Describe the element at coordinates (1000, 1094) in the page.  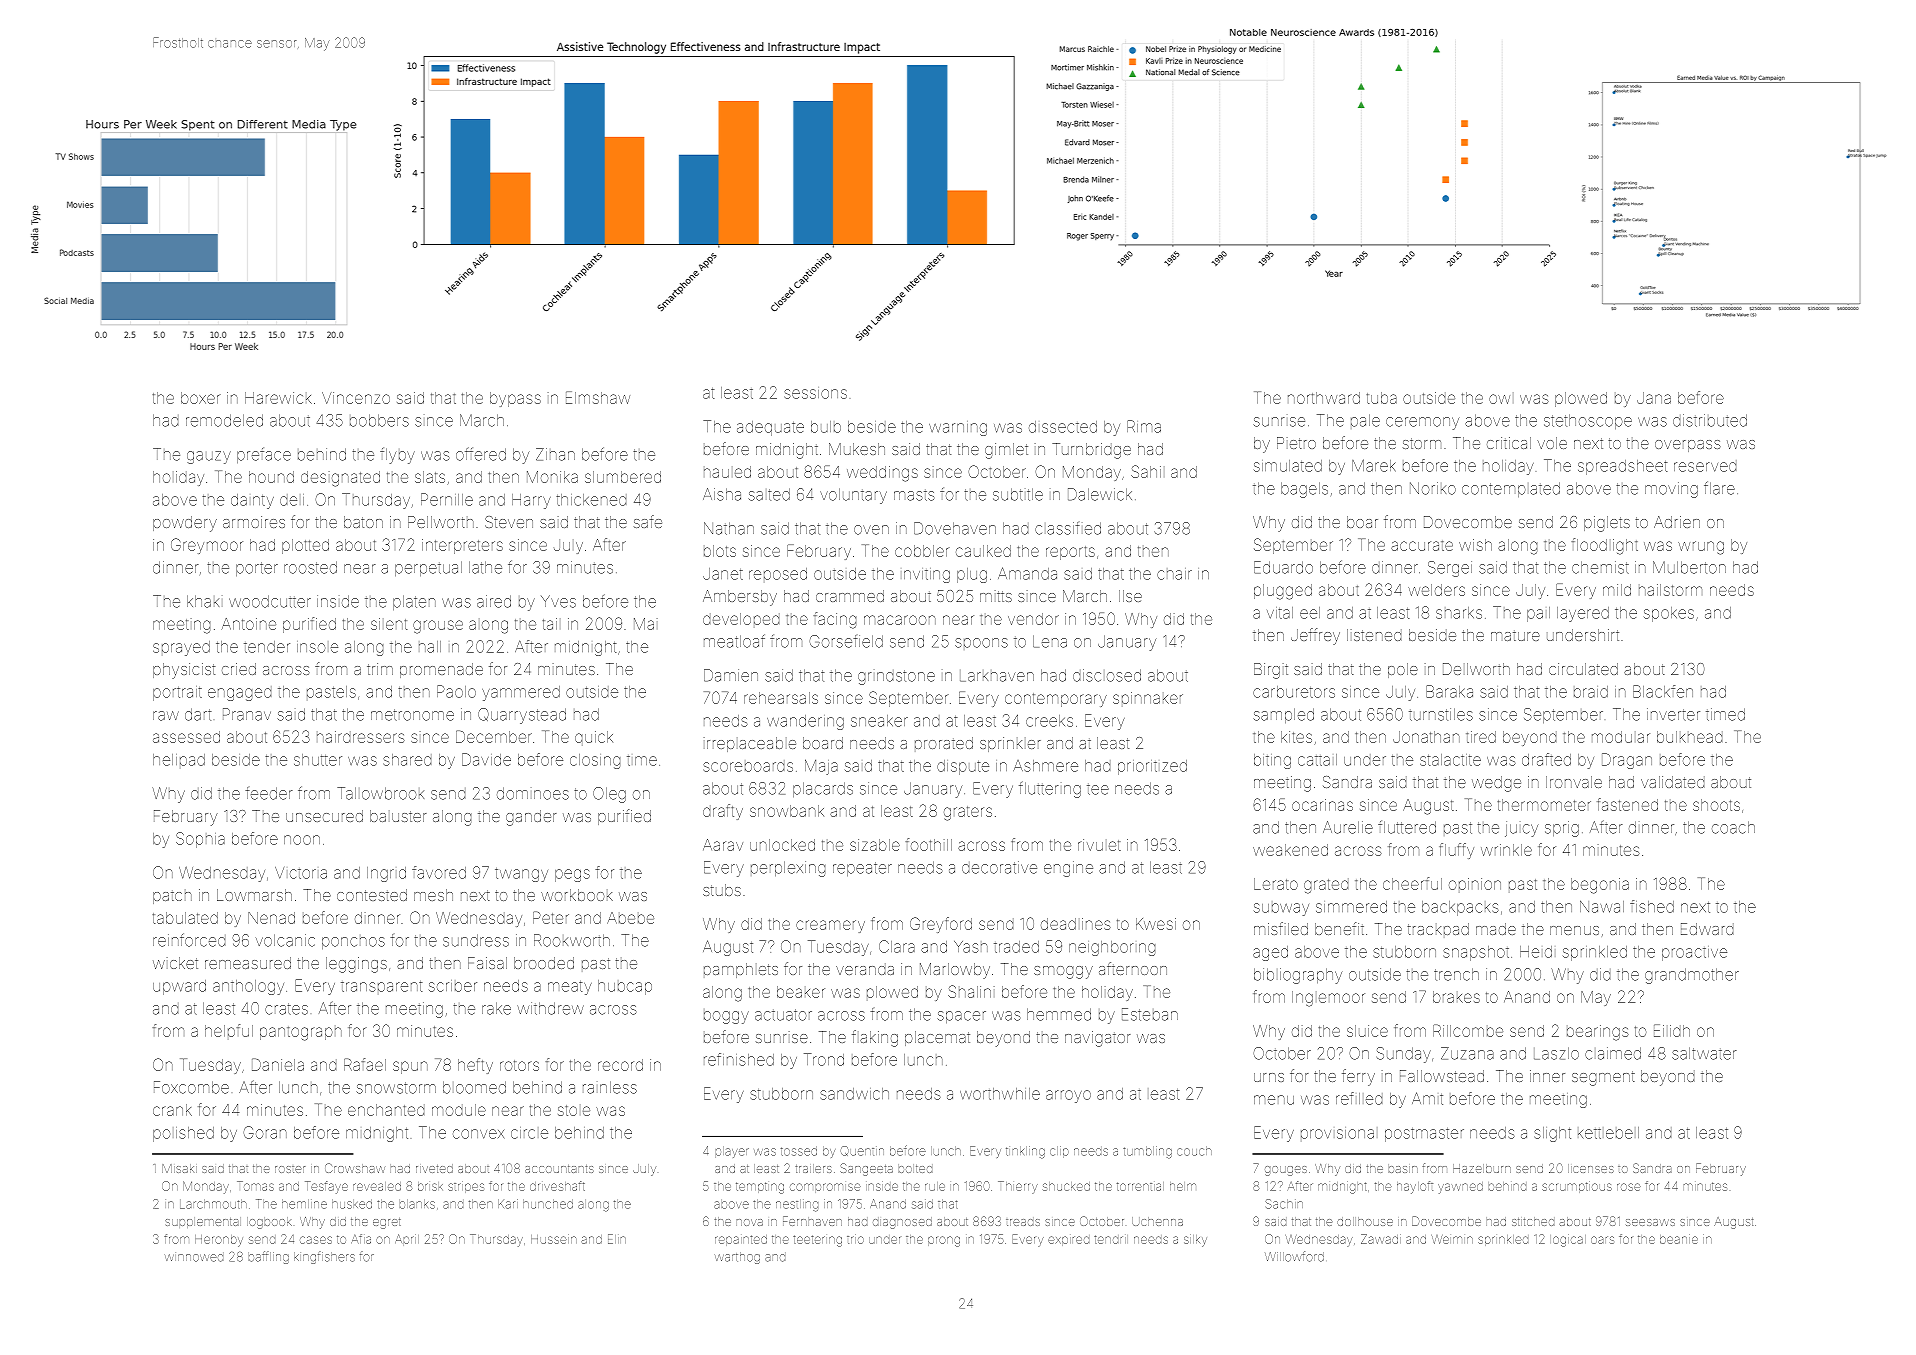
I see `worthwhile` at that location.
